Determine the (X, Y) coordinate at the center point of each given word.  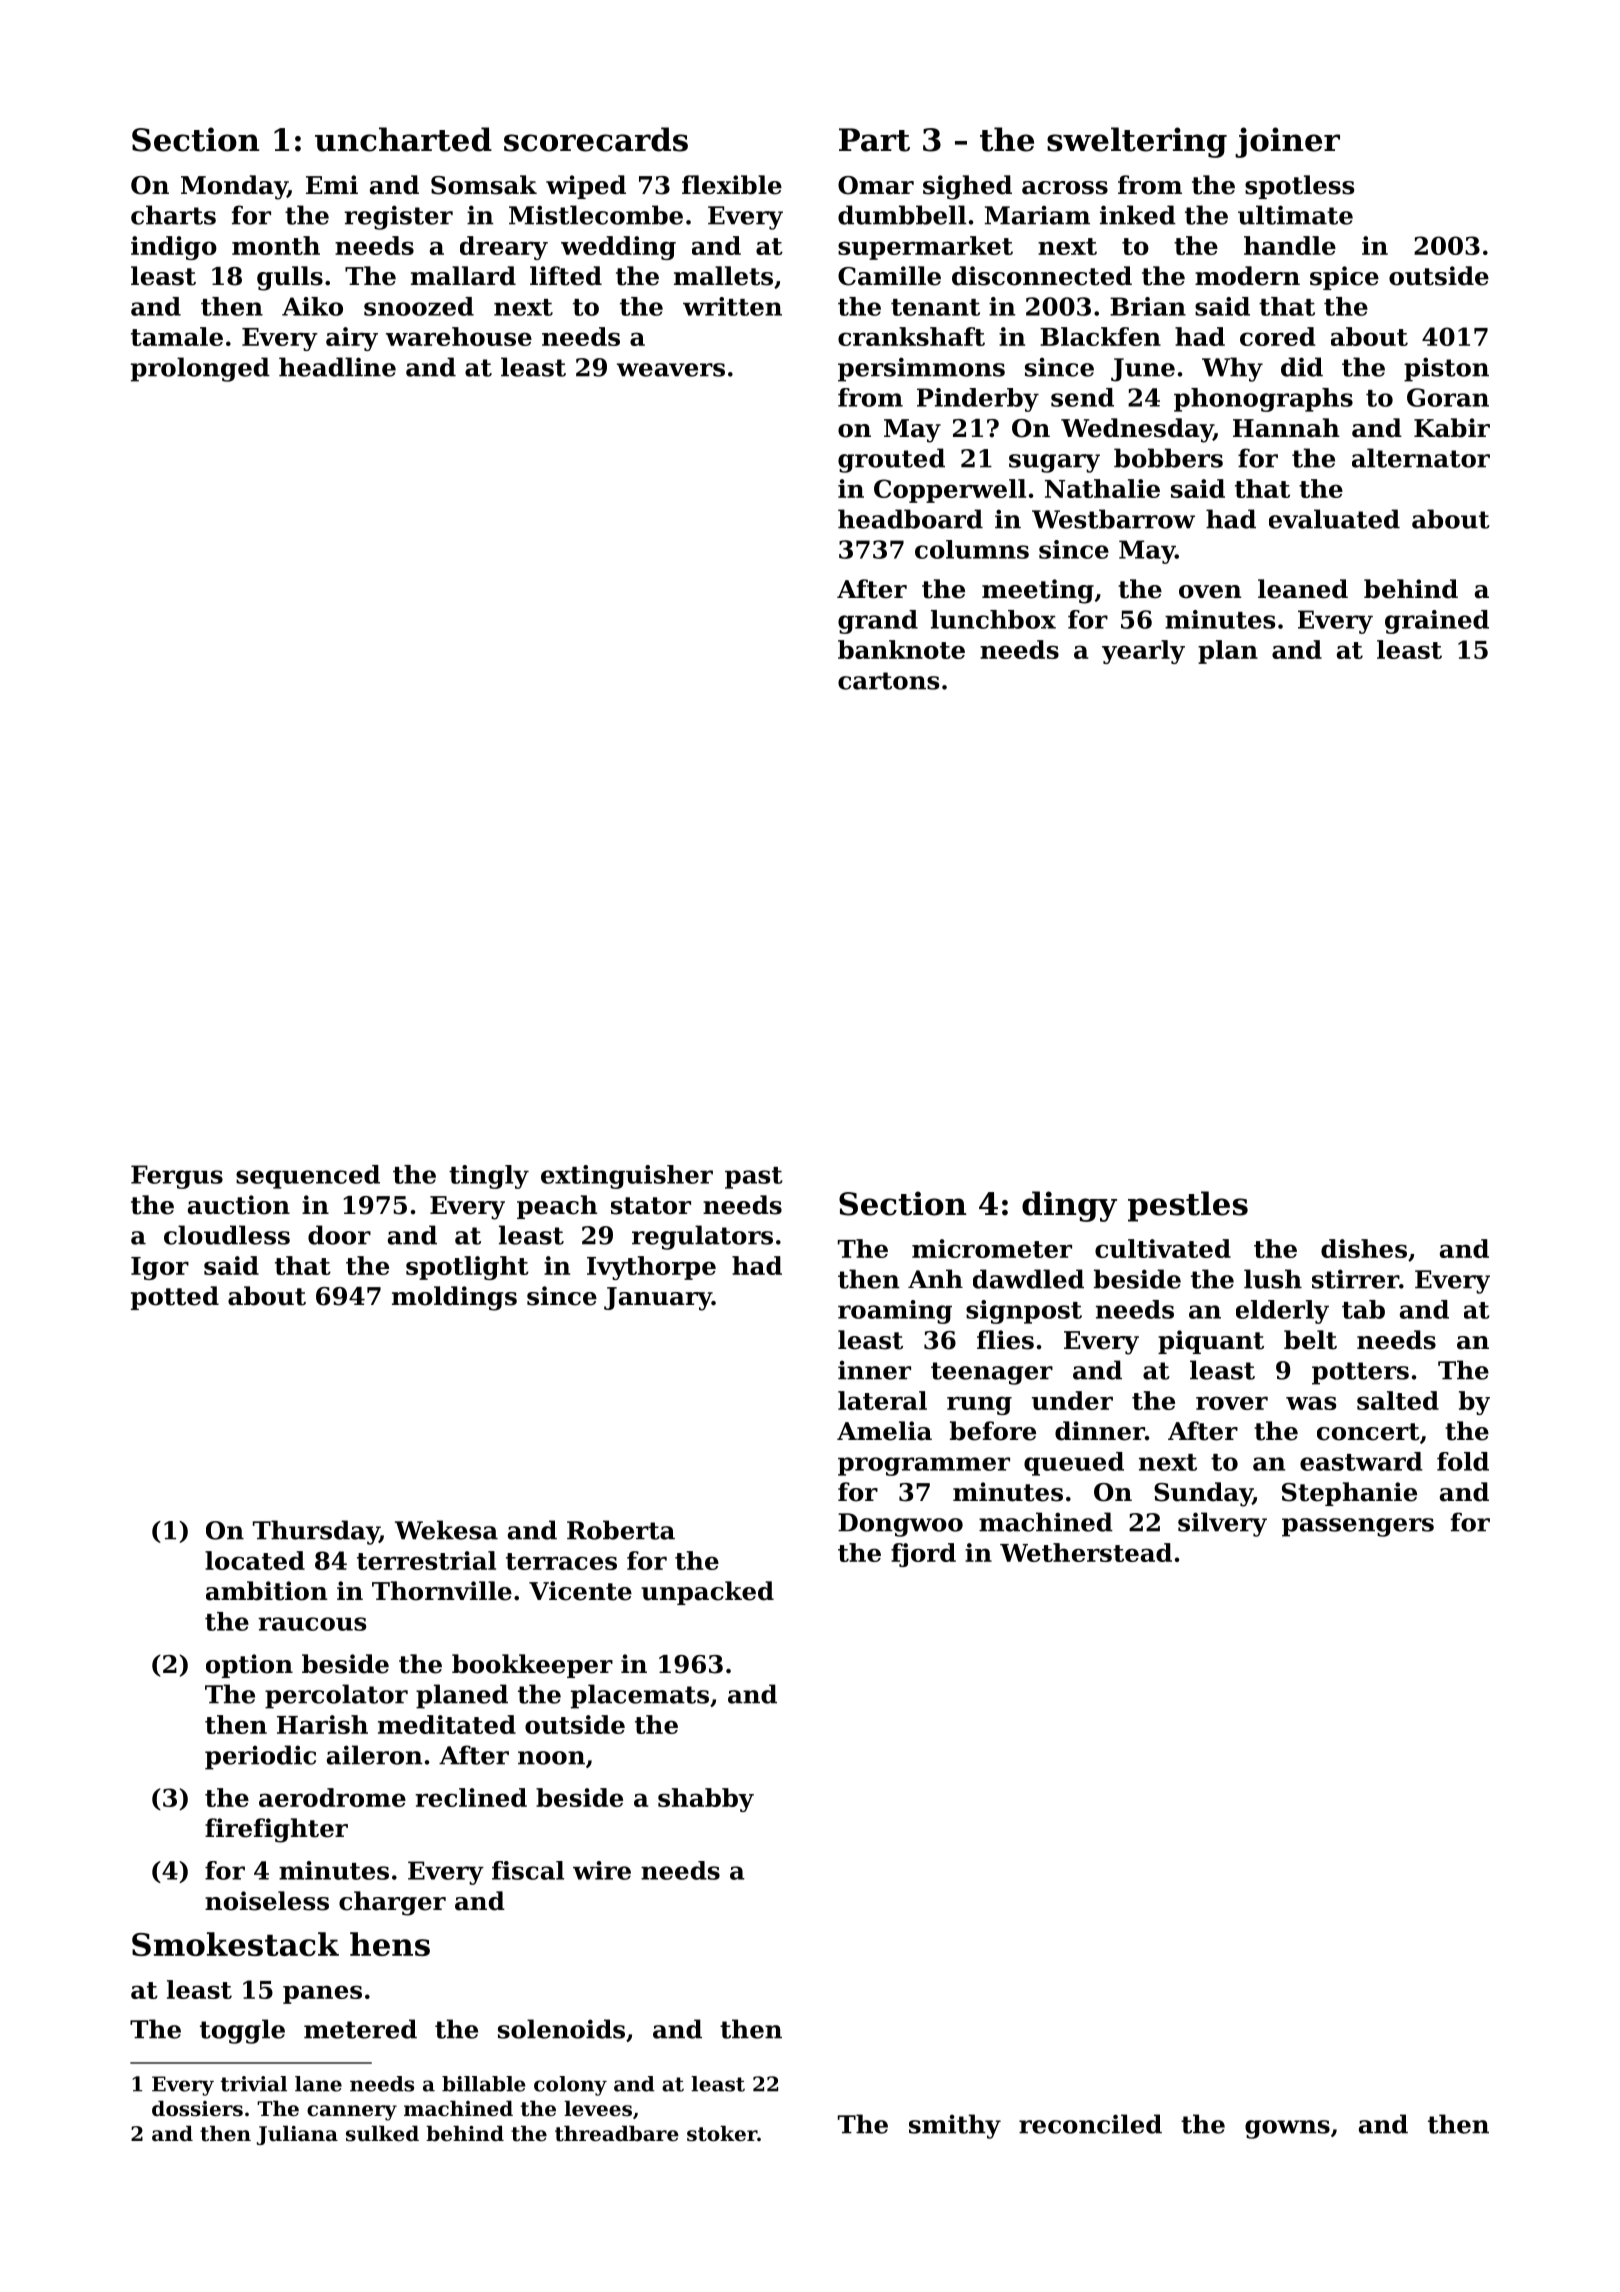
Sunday (1203, 1494)
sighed (967, 187)
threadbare (617, 2133)
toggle (242, 2031)
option (249, 1666)
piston (1446, 369)
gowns (1287, 2129)
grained (1437, 622)
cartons (888, 681)
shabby (706, 1800)
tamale (177, 336)
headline (337, 367)
